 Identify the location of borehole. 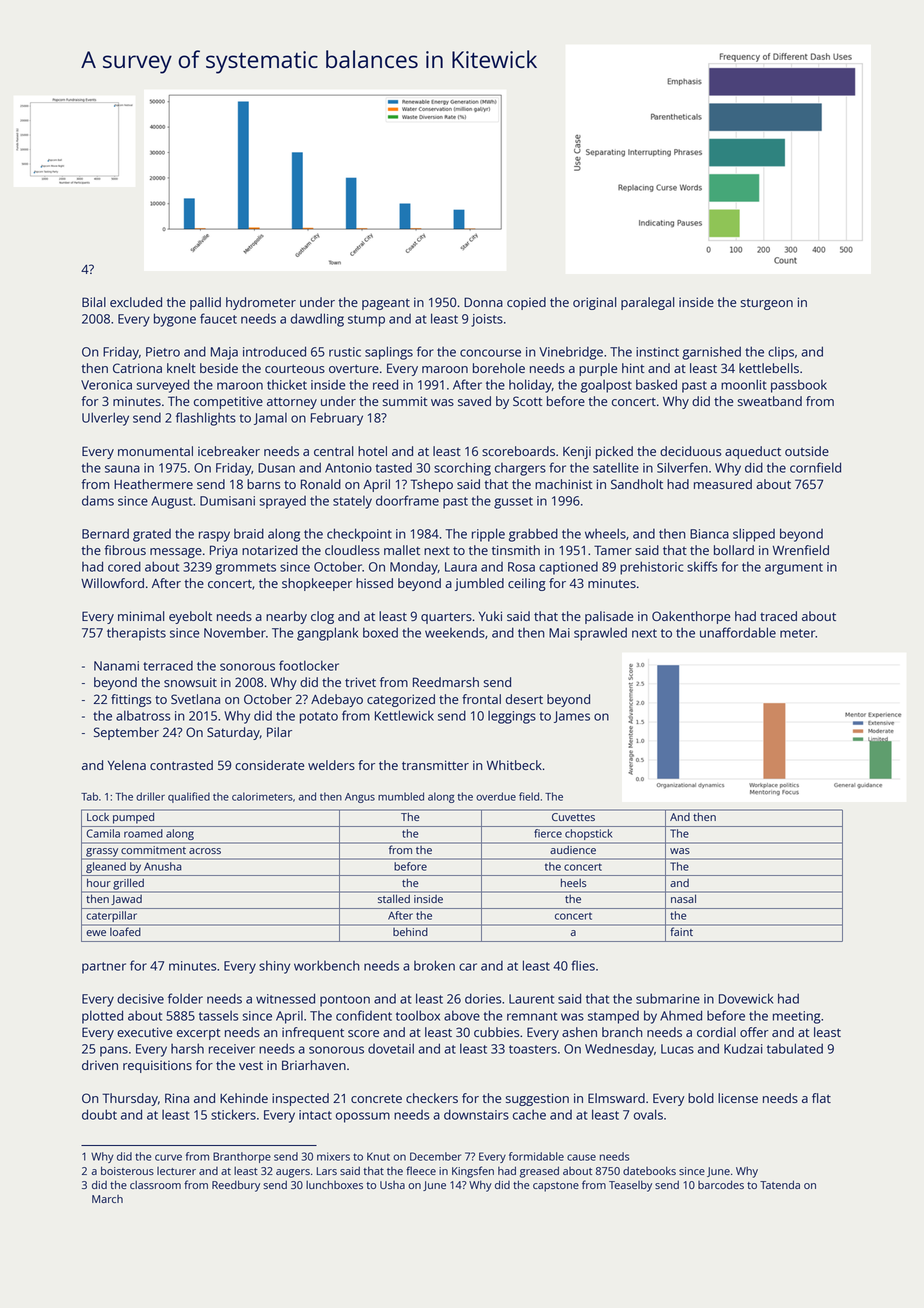
(499, 368).
